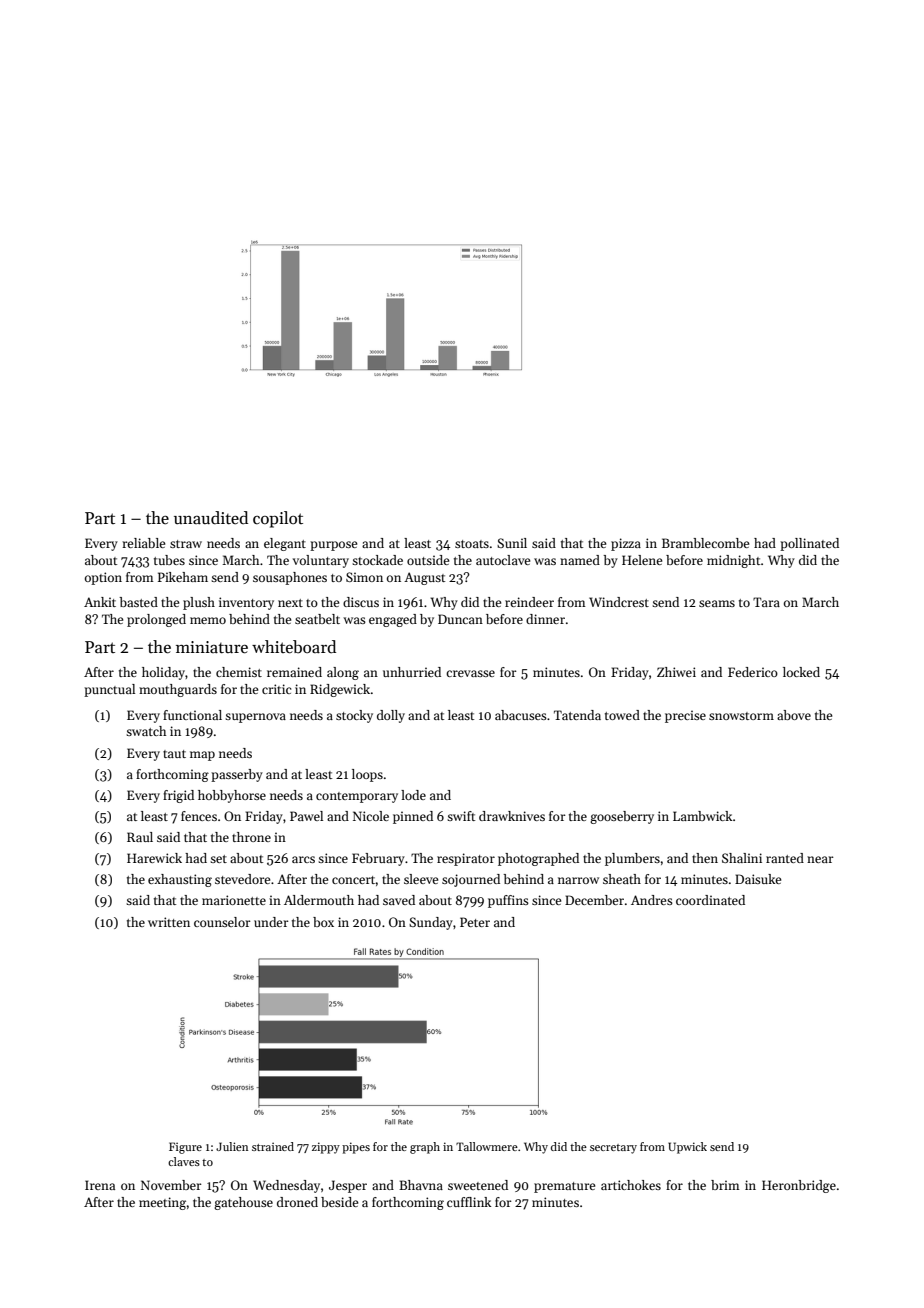 This screenshot has width=924, height=1308. What do you see at coordinates (632, 859) in the screenshot?
I see `plumbers` at bounding box center [632, 859].
